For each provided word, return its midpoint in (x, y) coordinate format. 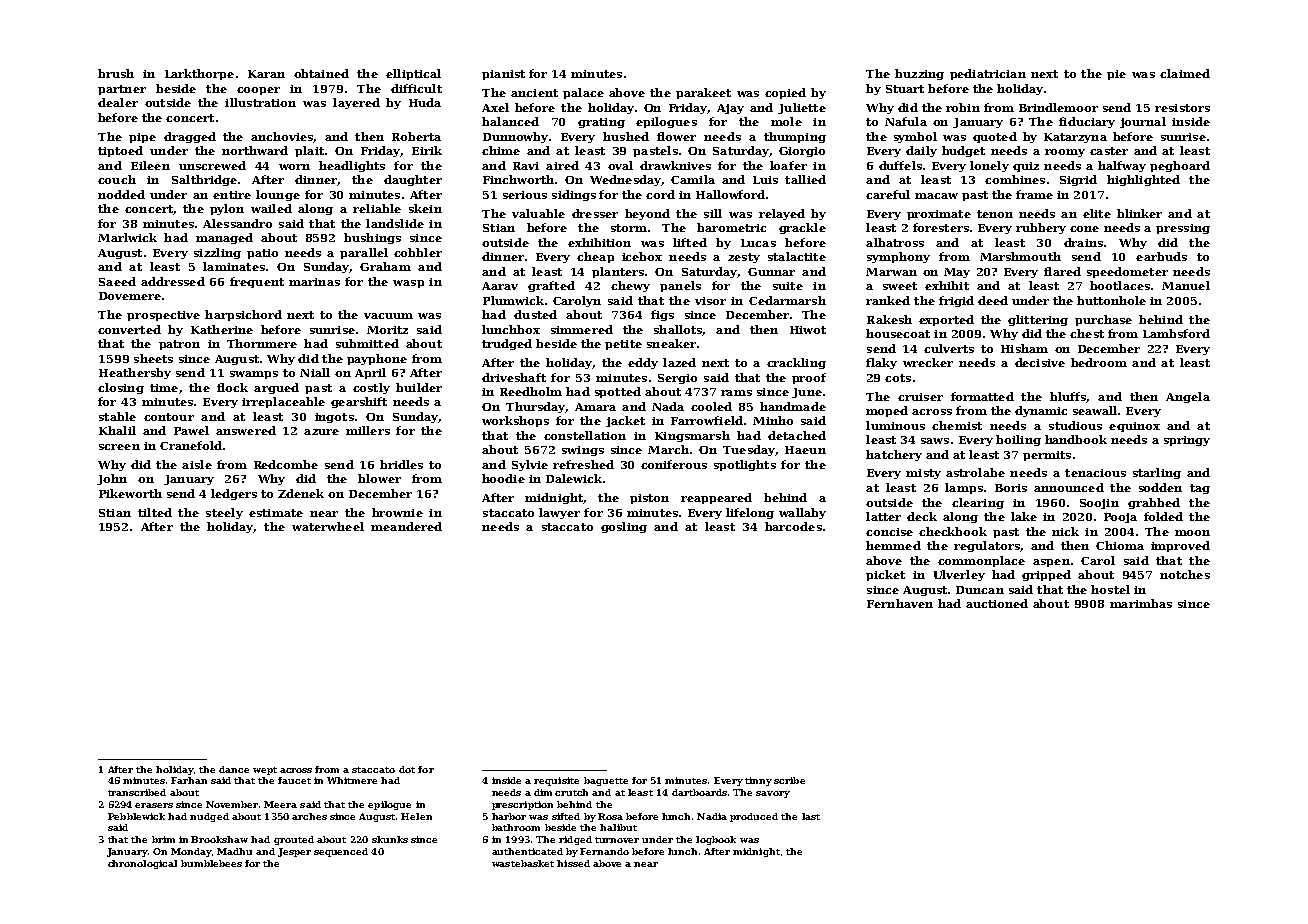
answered (246, 430)
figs (662, 315)
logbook (716, 840)
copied (785, 93)
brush (116, 73)
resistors (1182, 108)
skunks (390, 839)
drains (1083, 242)
